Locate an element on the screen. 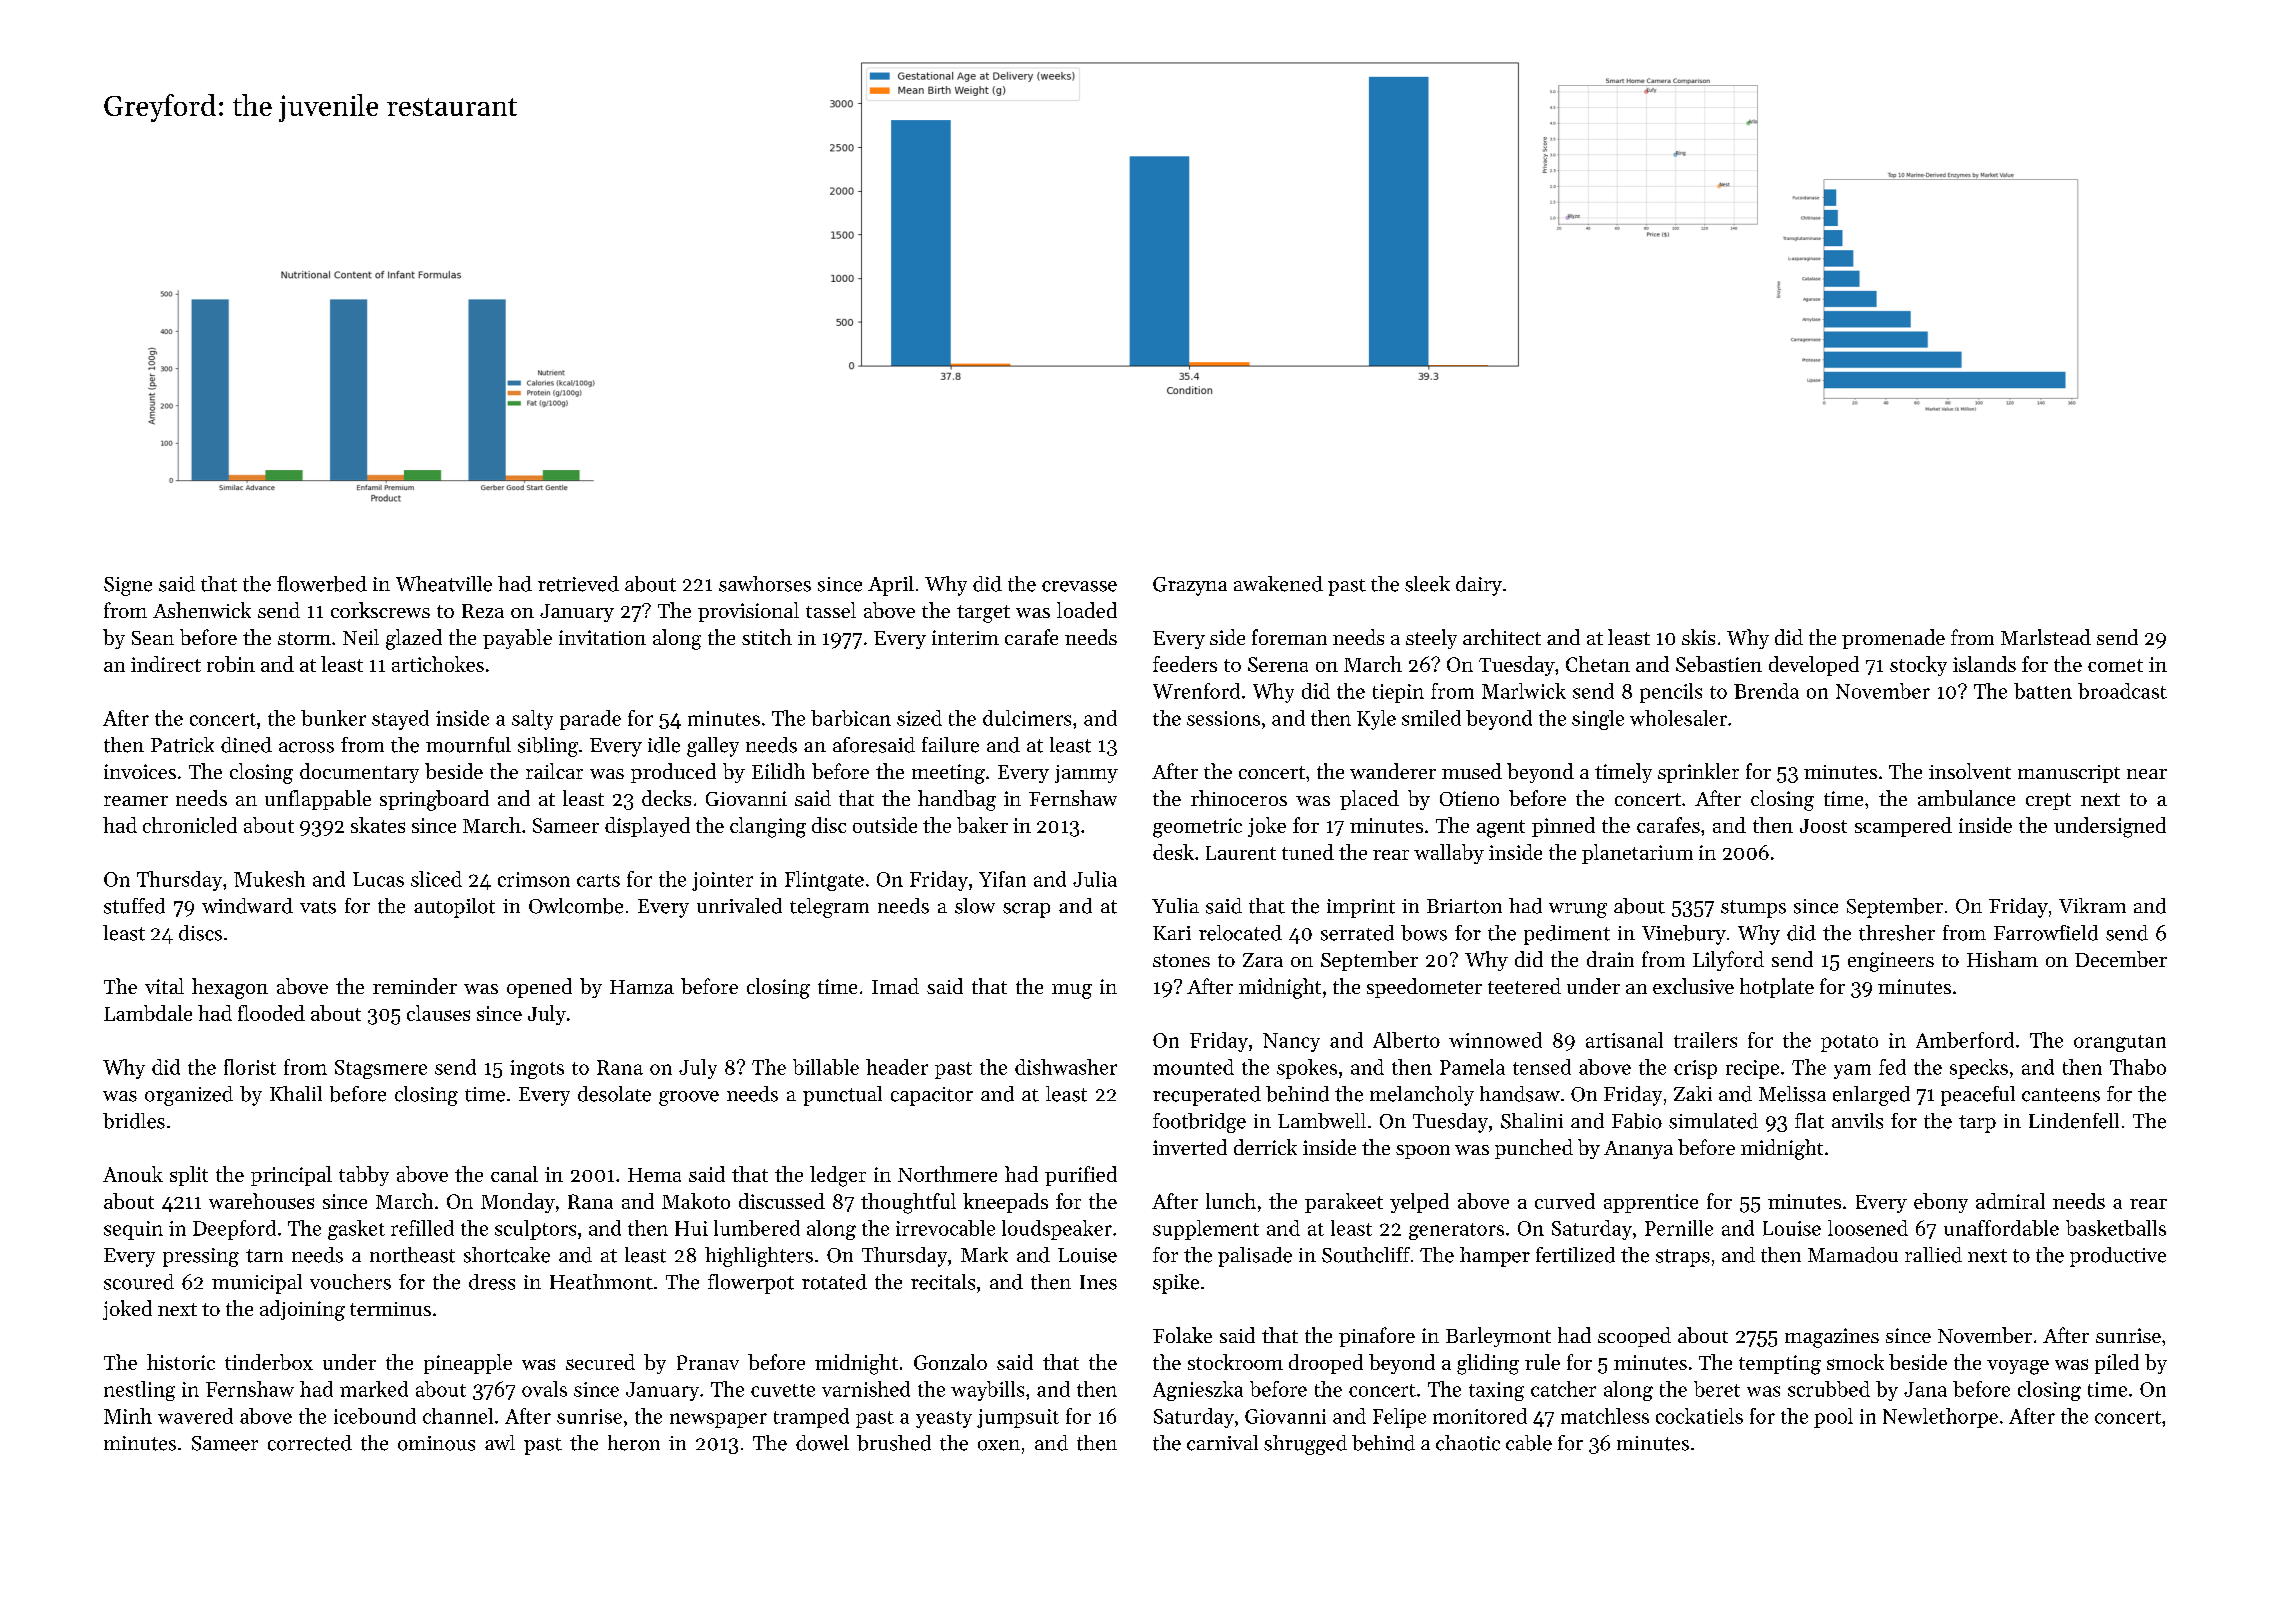  shrugged is located at coordinates (1305, 1445).
